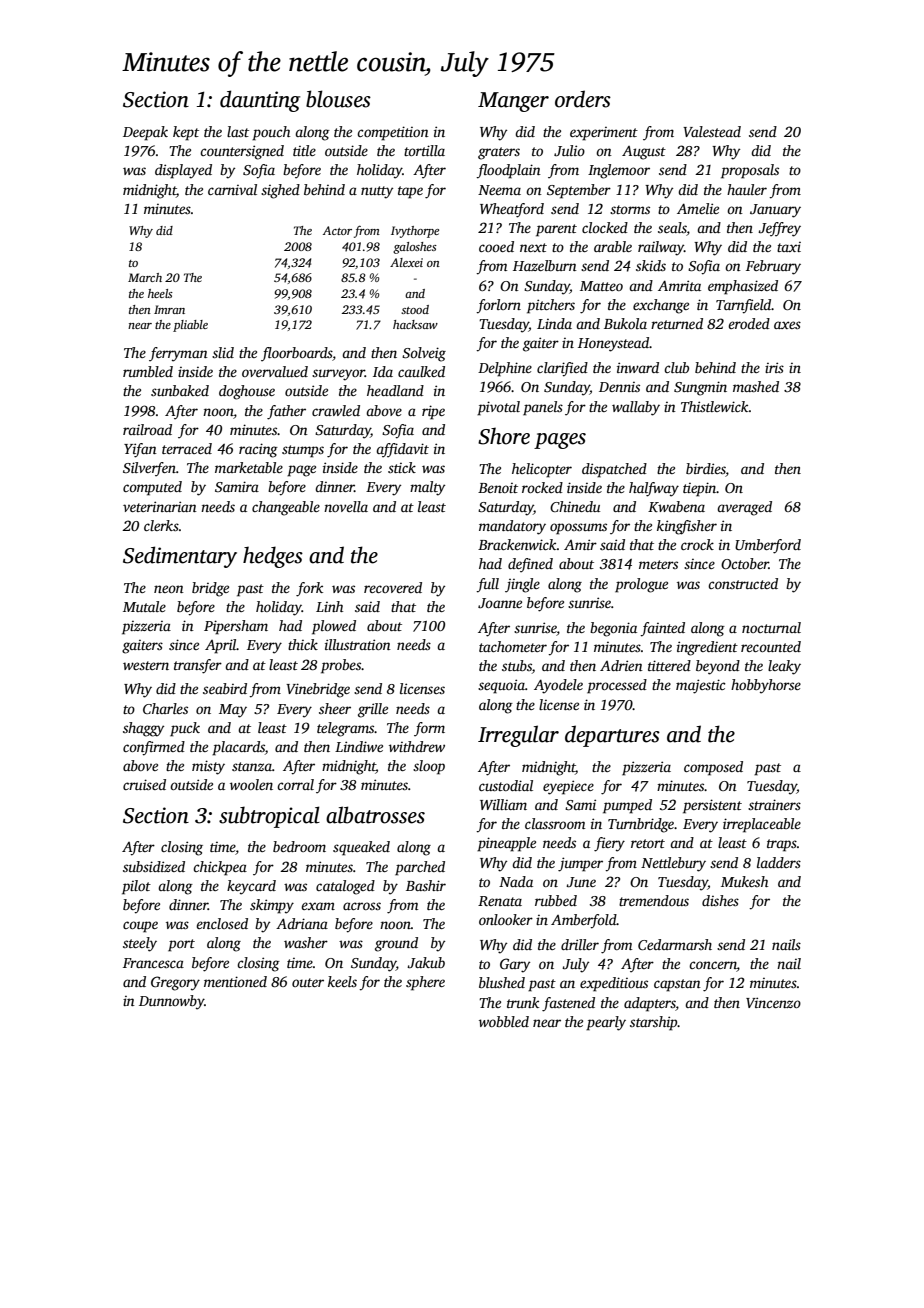 The width and height of the image is (924, 1308). Describe the element at coordinates (504, 1021) in the image. I see `wobbled` at that location.
